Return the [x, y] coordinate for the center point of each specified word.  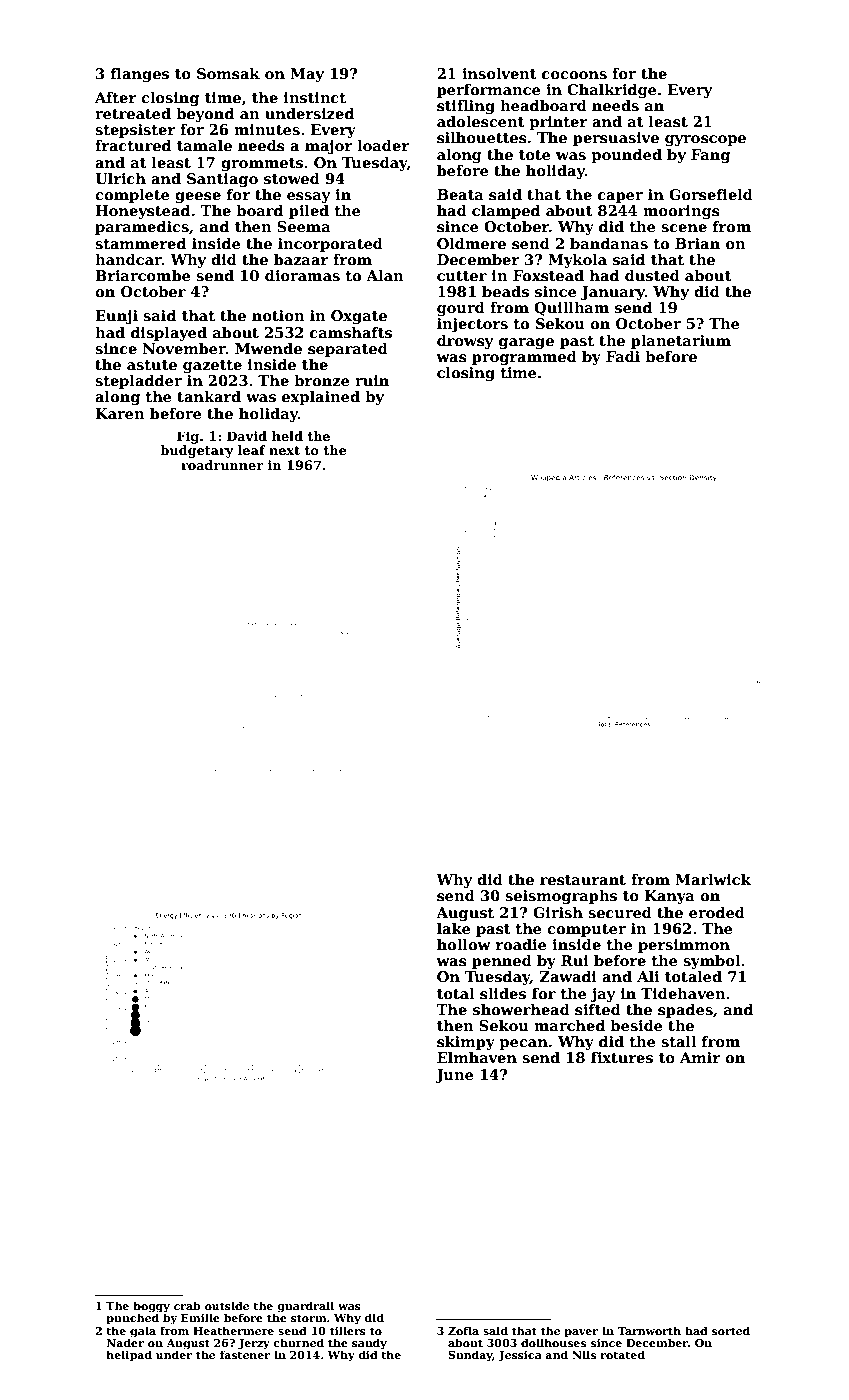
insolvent [499, 73]
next [284, 450]
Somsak [228, 74]
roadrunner [222, 465]
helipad [129, 1356]
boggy [151, 1307]
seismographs [561, 897]
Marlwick [713, 879]
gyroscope [705, 140]
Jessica [520, 1356]
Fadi [623, 356]
